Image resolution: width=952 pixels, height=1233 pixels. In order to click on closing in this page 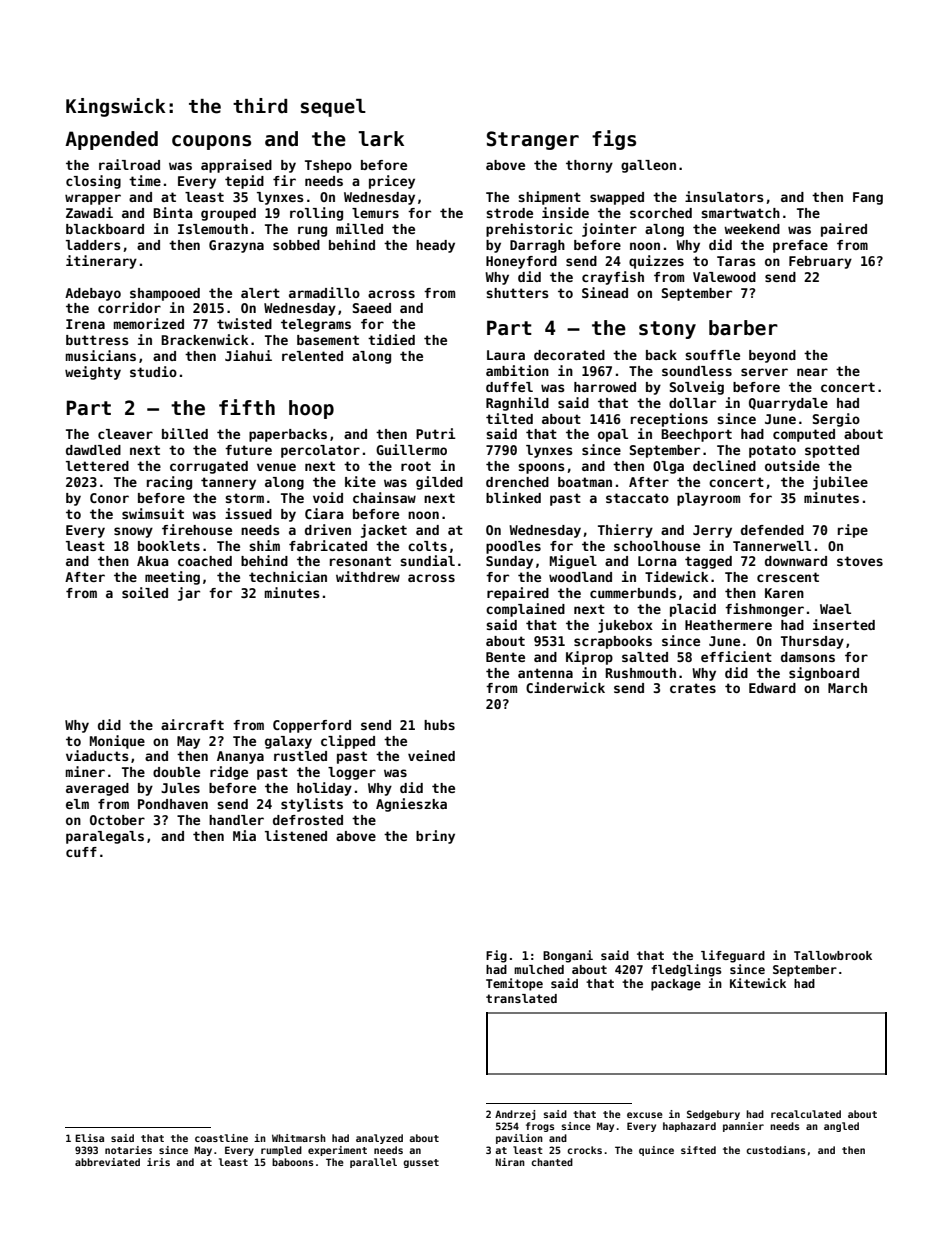, I will do `click(93, 182)`.
